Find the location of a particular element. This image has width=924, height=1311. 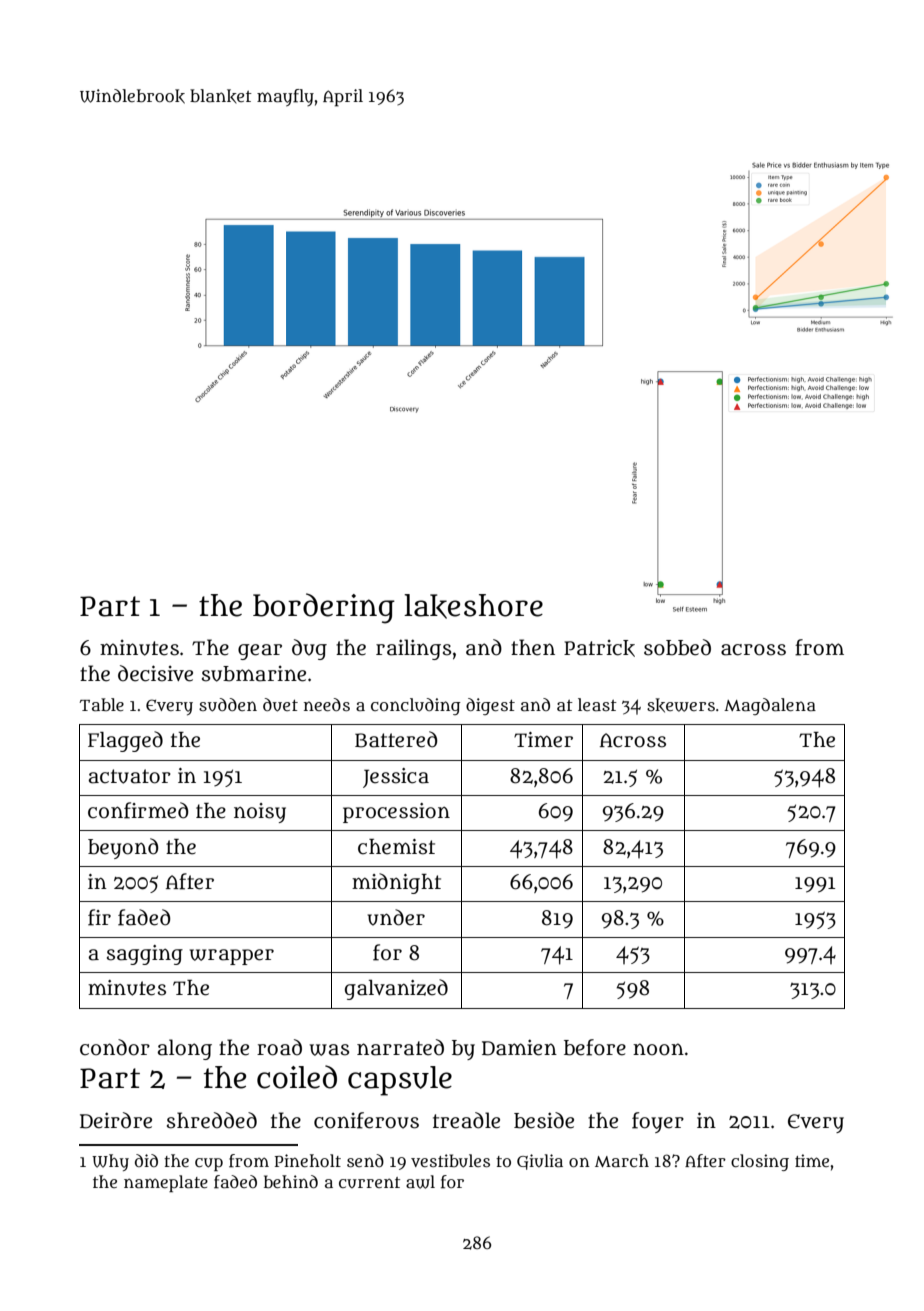

under is located at coordinates (396, 917).
